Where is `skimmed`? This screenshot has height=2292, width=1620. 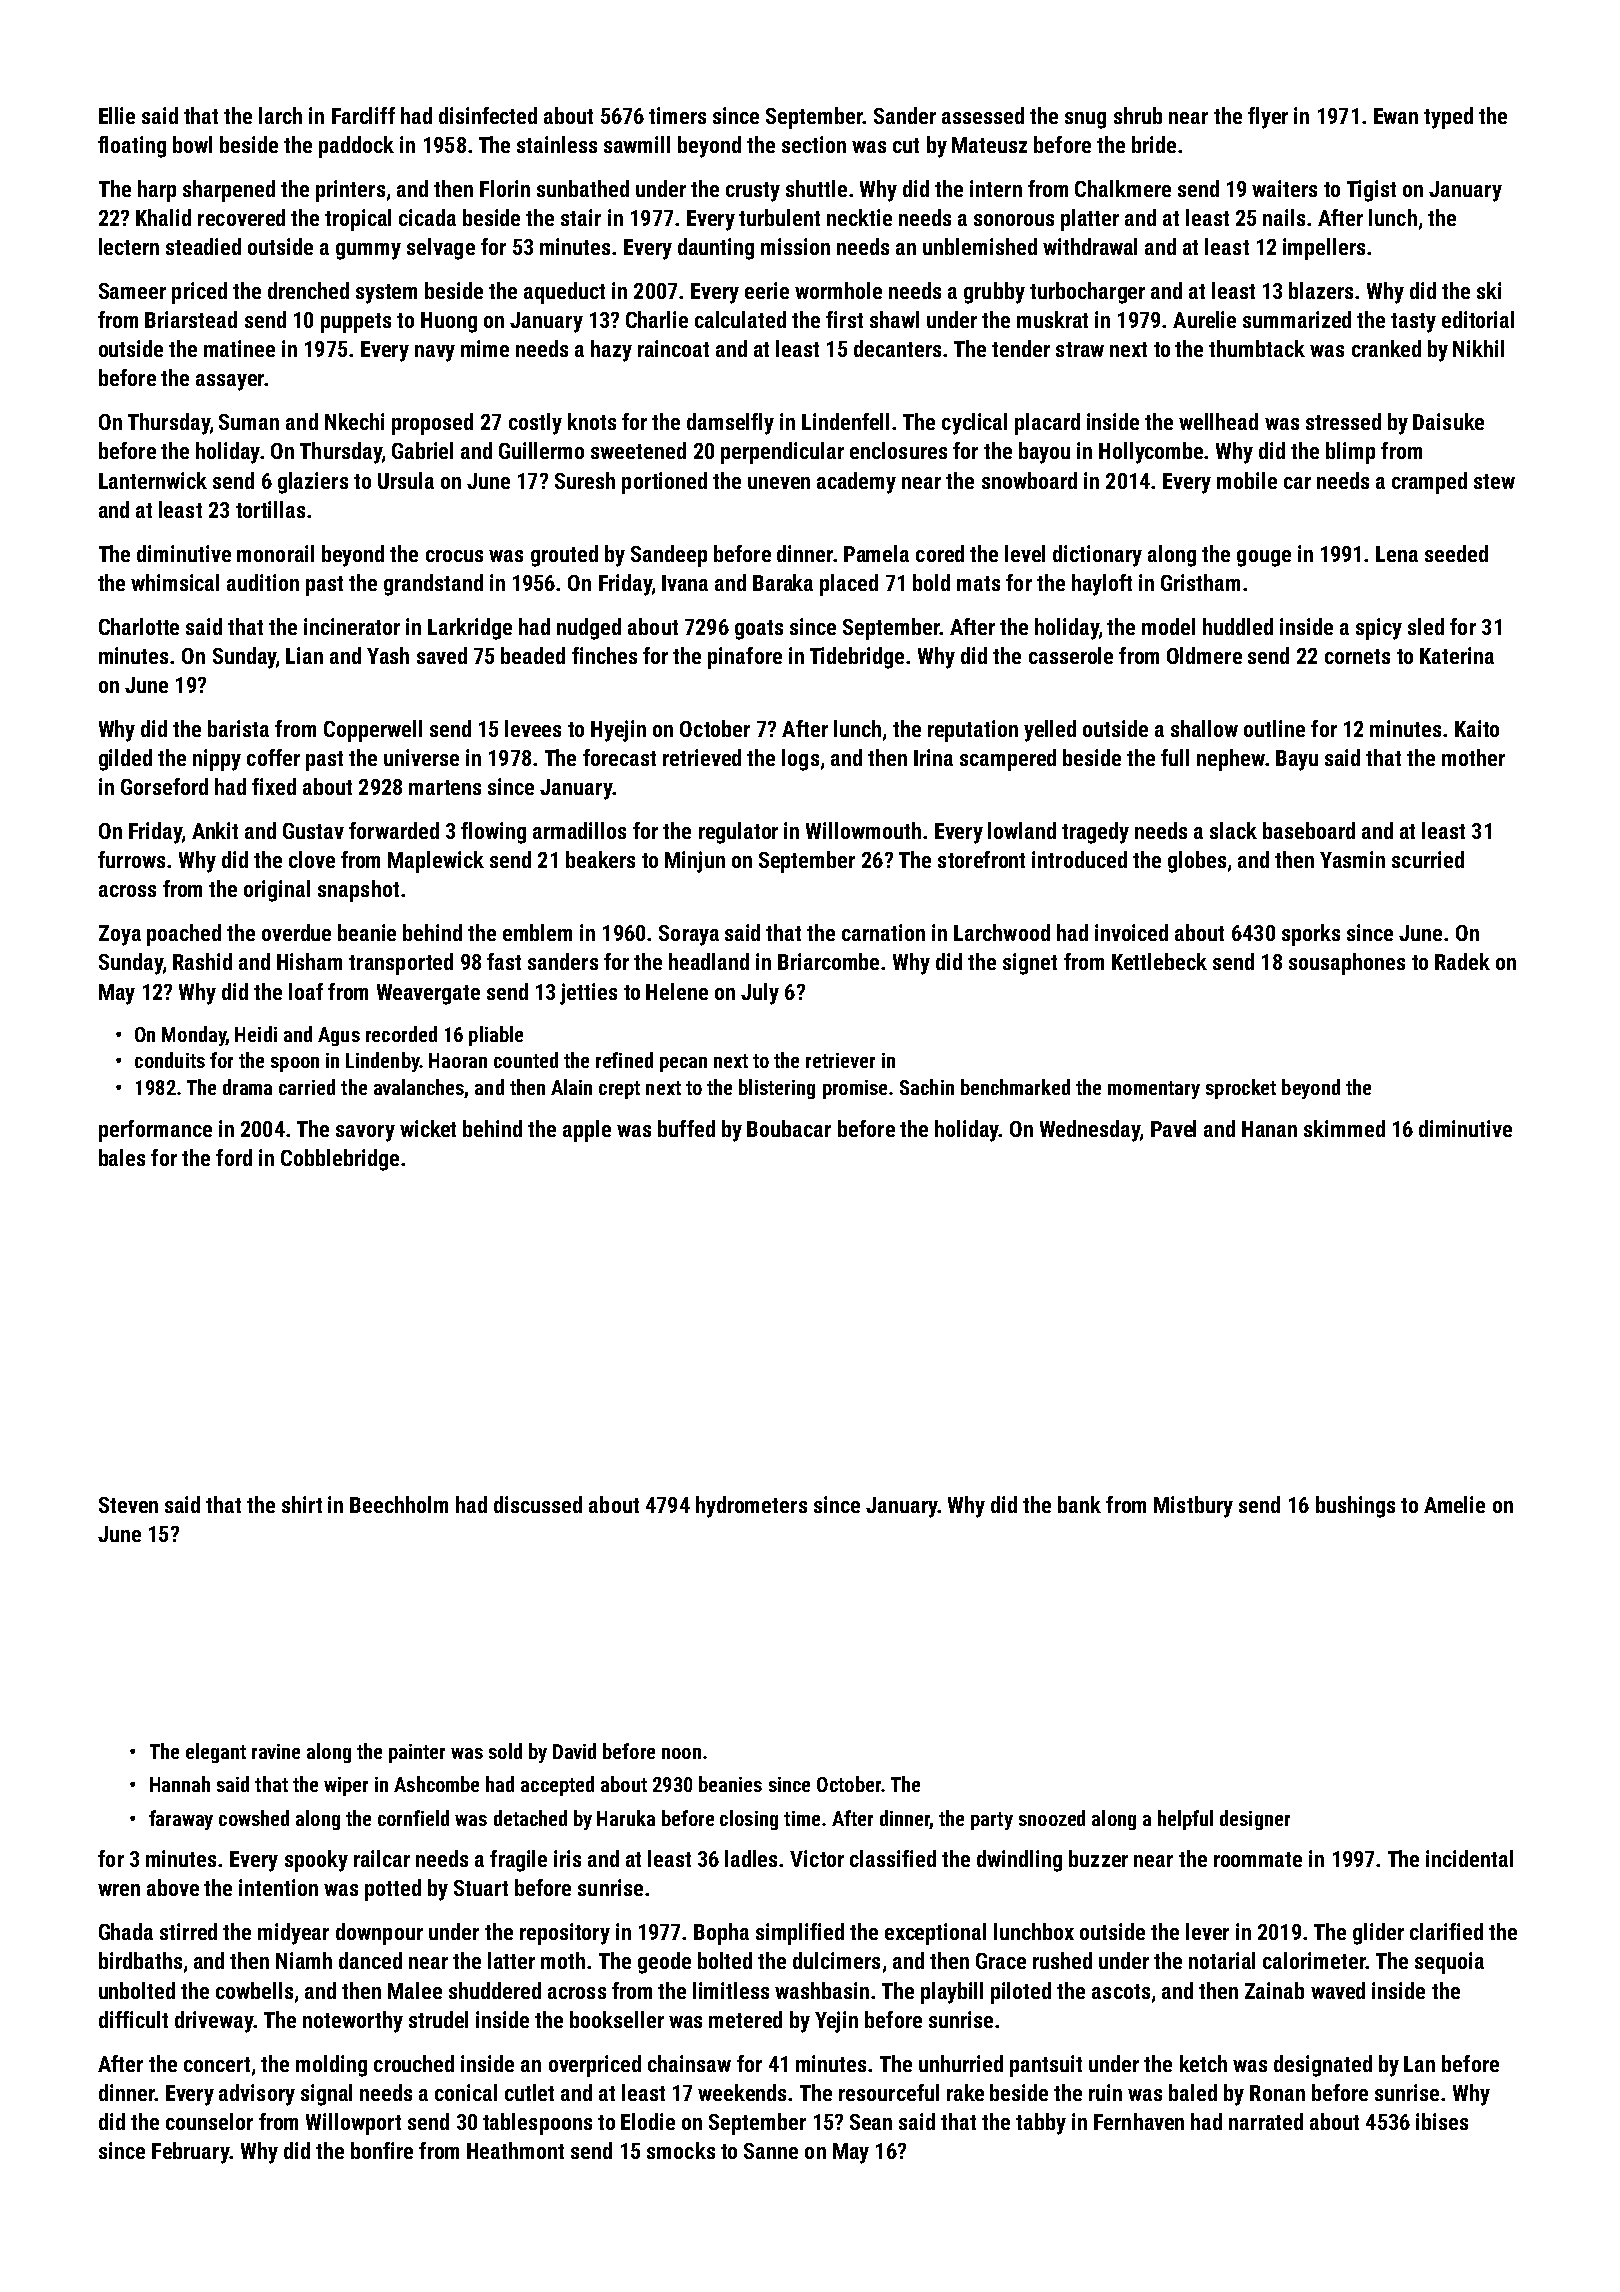
skimmed is located at coordinates (1344, 1128).
